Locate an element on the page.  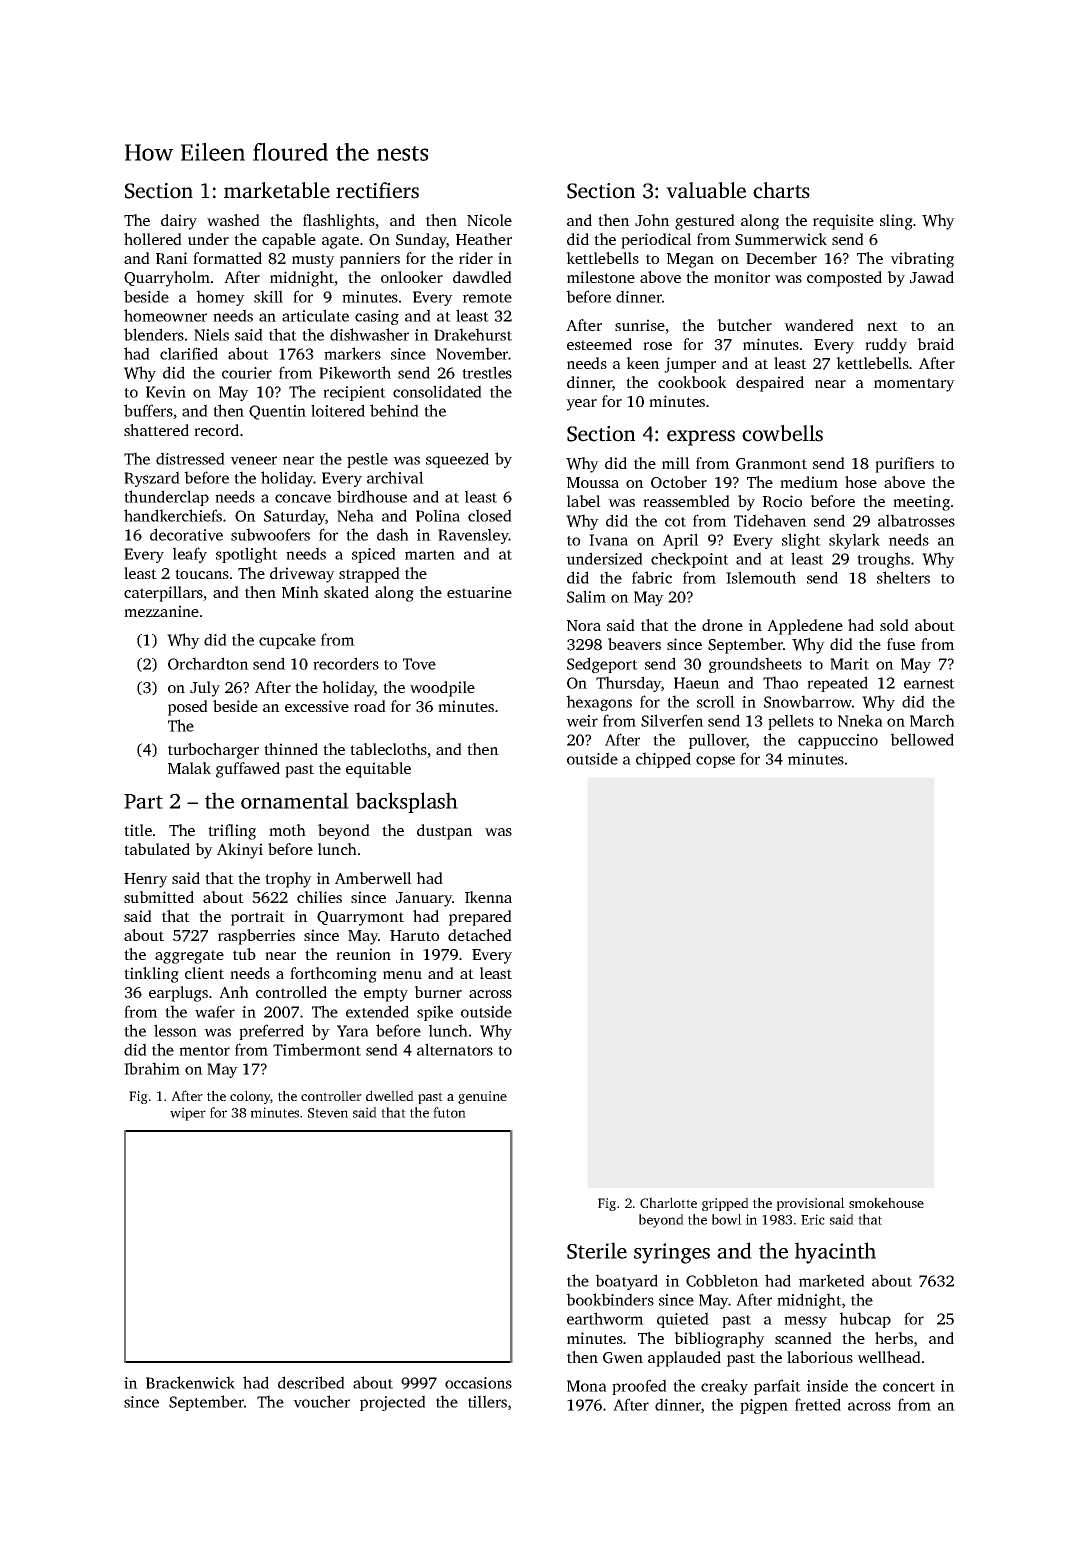
marketable is located at coordinates (277, 190).
